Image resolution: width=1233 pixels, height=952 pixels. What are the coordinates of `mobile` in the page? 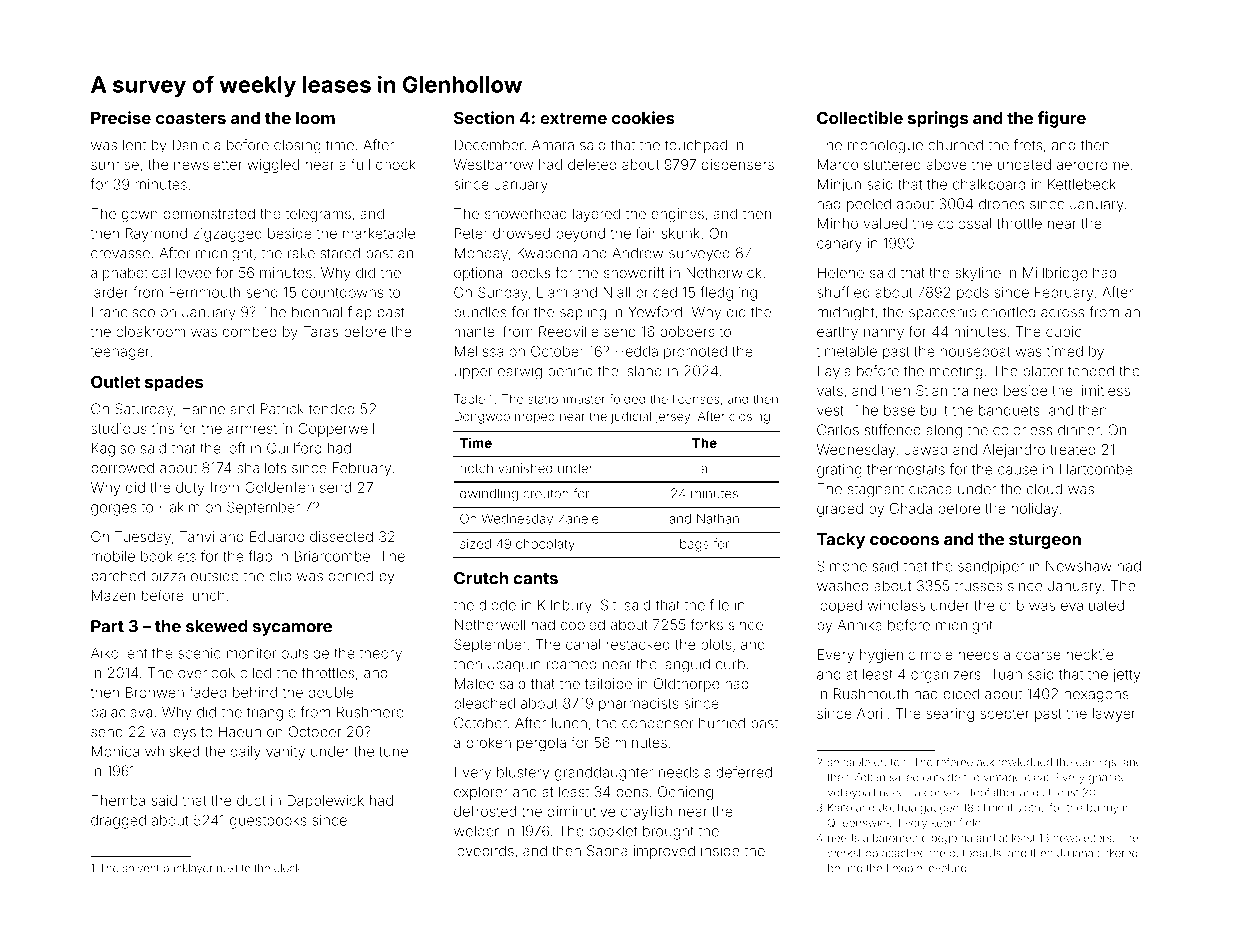 It's located at (113, 556).
